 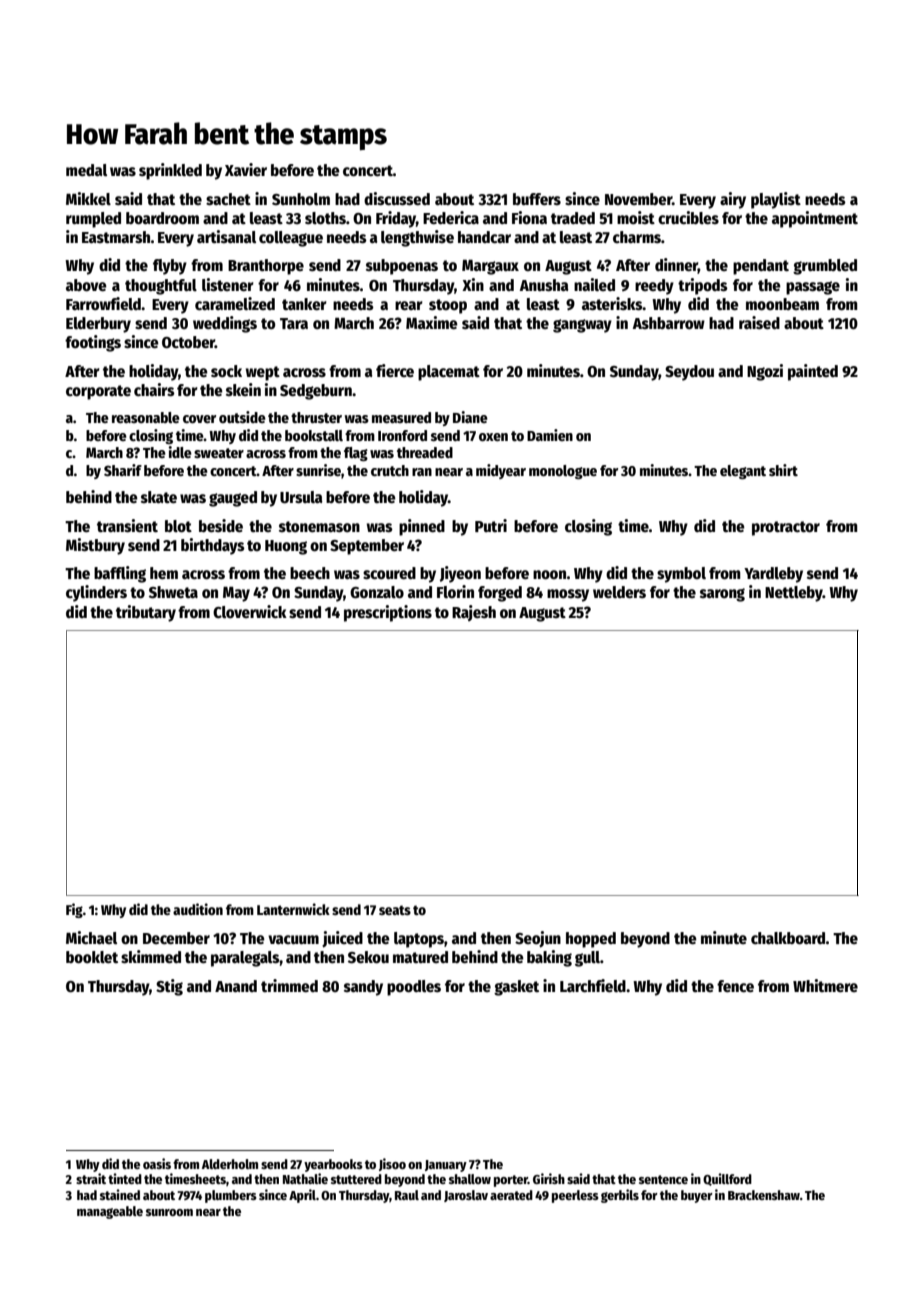 I want to click on welders, so click(x=619, y=592).
